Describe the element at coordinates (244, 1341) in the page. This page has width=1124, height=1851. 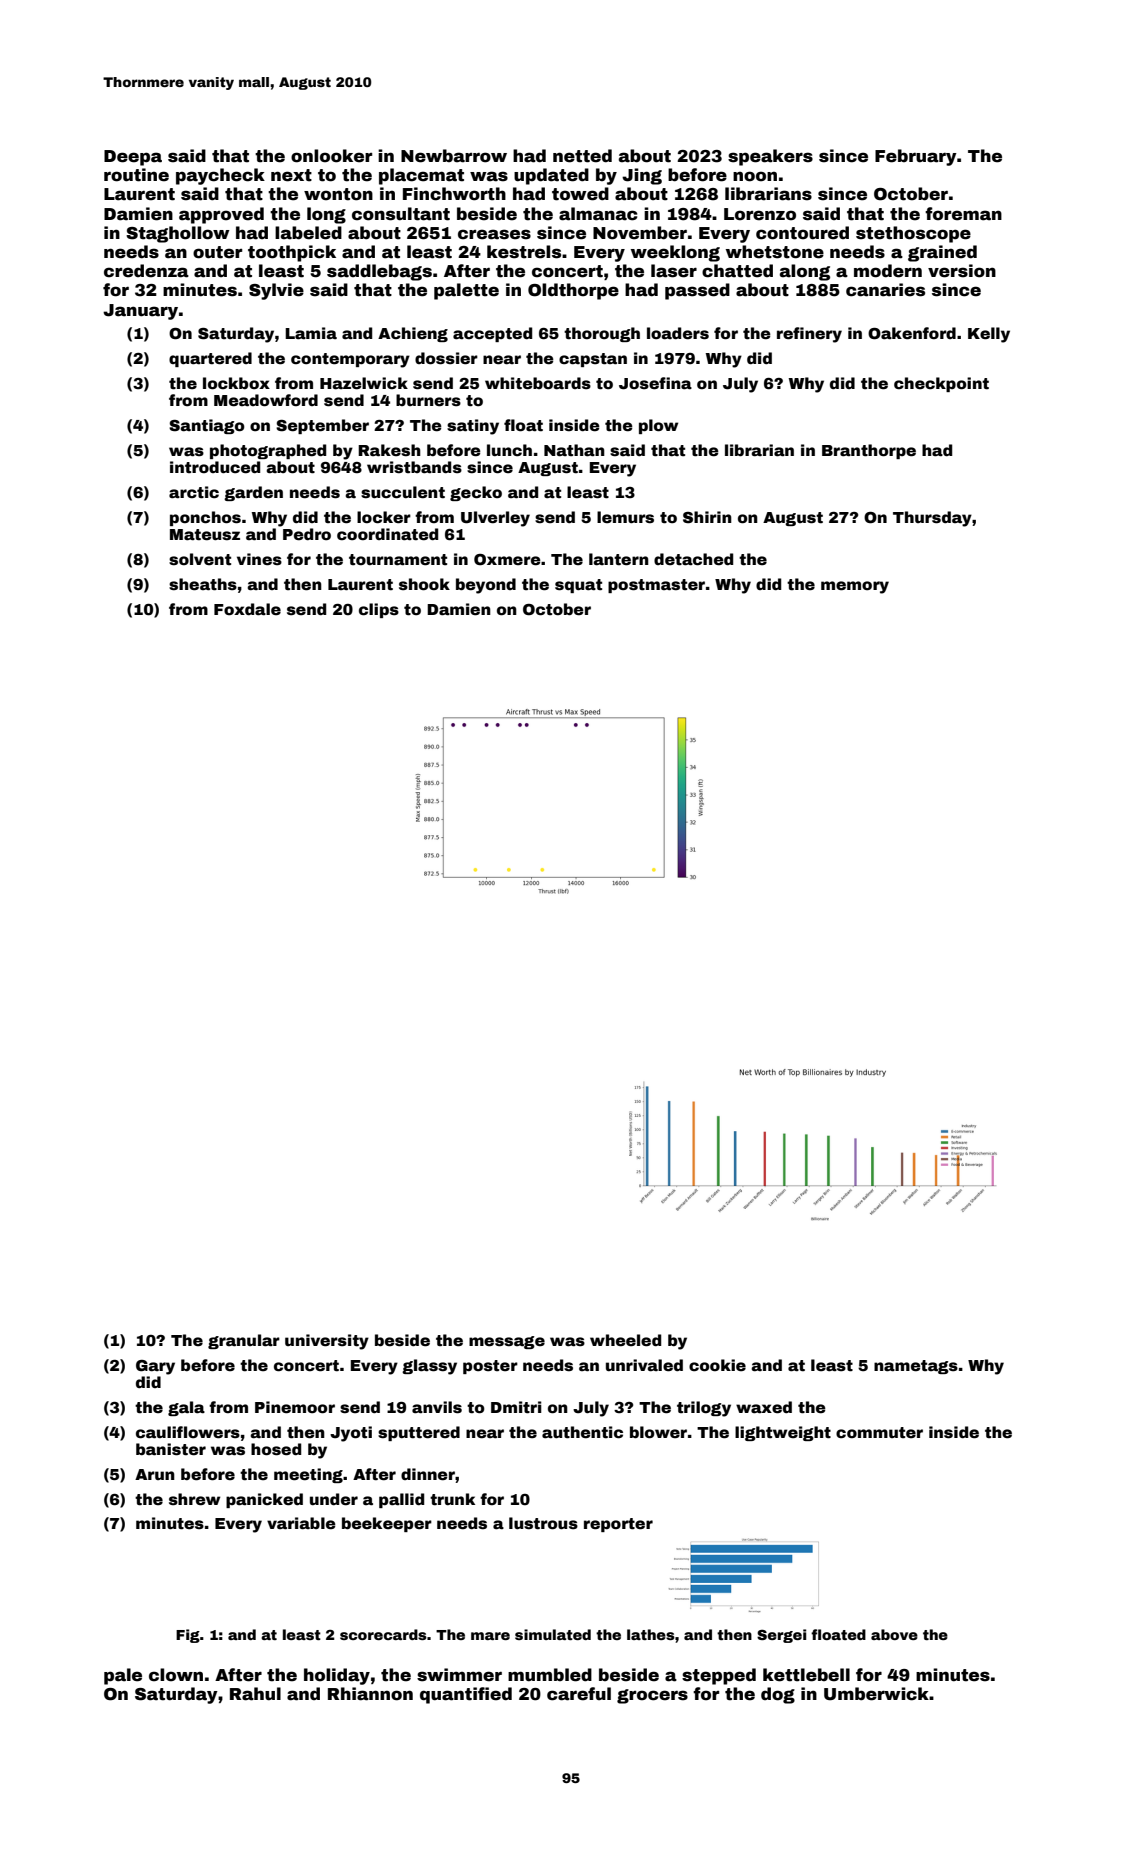
I see `granular` at that location.
